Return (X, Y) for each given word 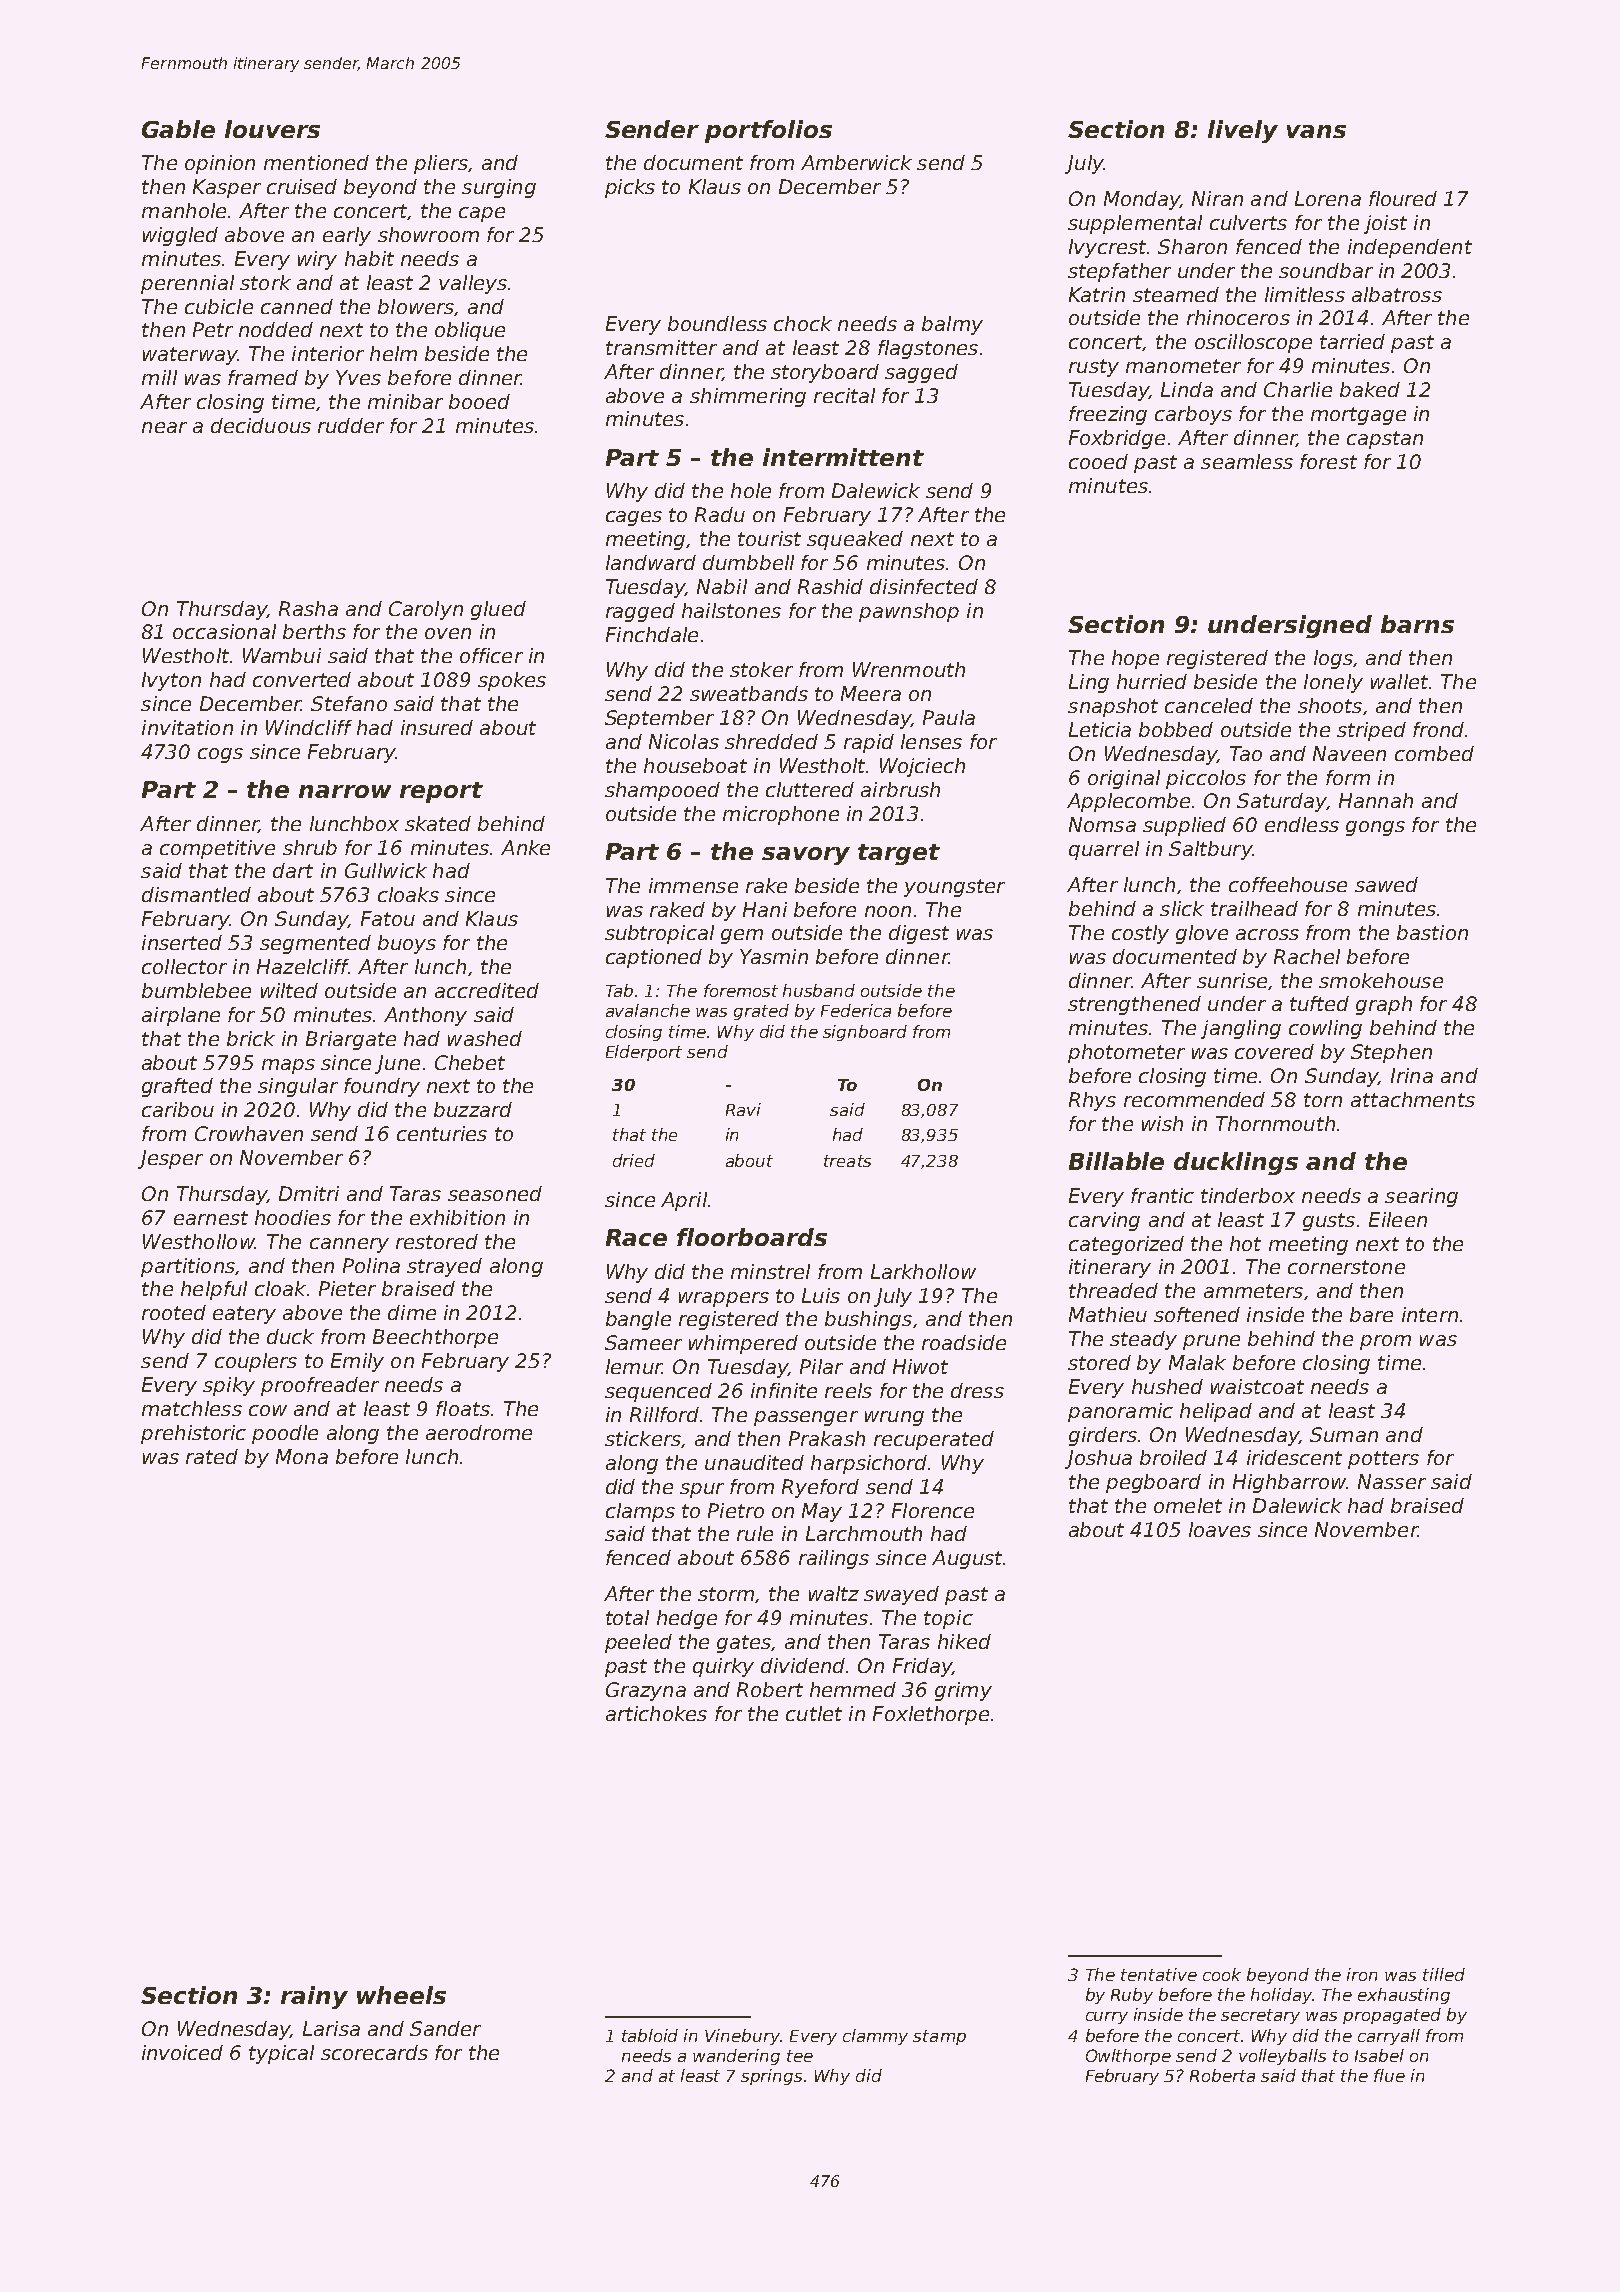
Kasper (227, 188)
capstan (1385, 440)
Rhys (1092, 1101)
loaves (1220, 1529)
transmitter (661, 347)
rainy (314, 1997)
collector (184, 966)
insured (437, 727)
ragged (640, 612)
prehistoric (193, 1434)
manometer (1183, 366)
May (822, 1512)
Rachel (1307, 956)
